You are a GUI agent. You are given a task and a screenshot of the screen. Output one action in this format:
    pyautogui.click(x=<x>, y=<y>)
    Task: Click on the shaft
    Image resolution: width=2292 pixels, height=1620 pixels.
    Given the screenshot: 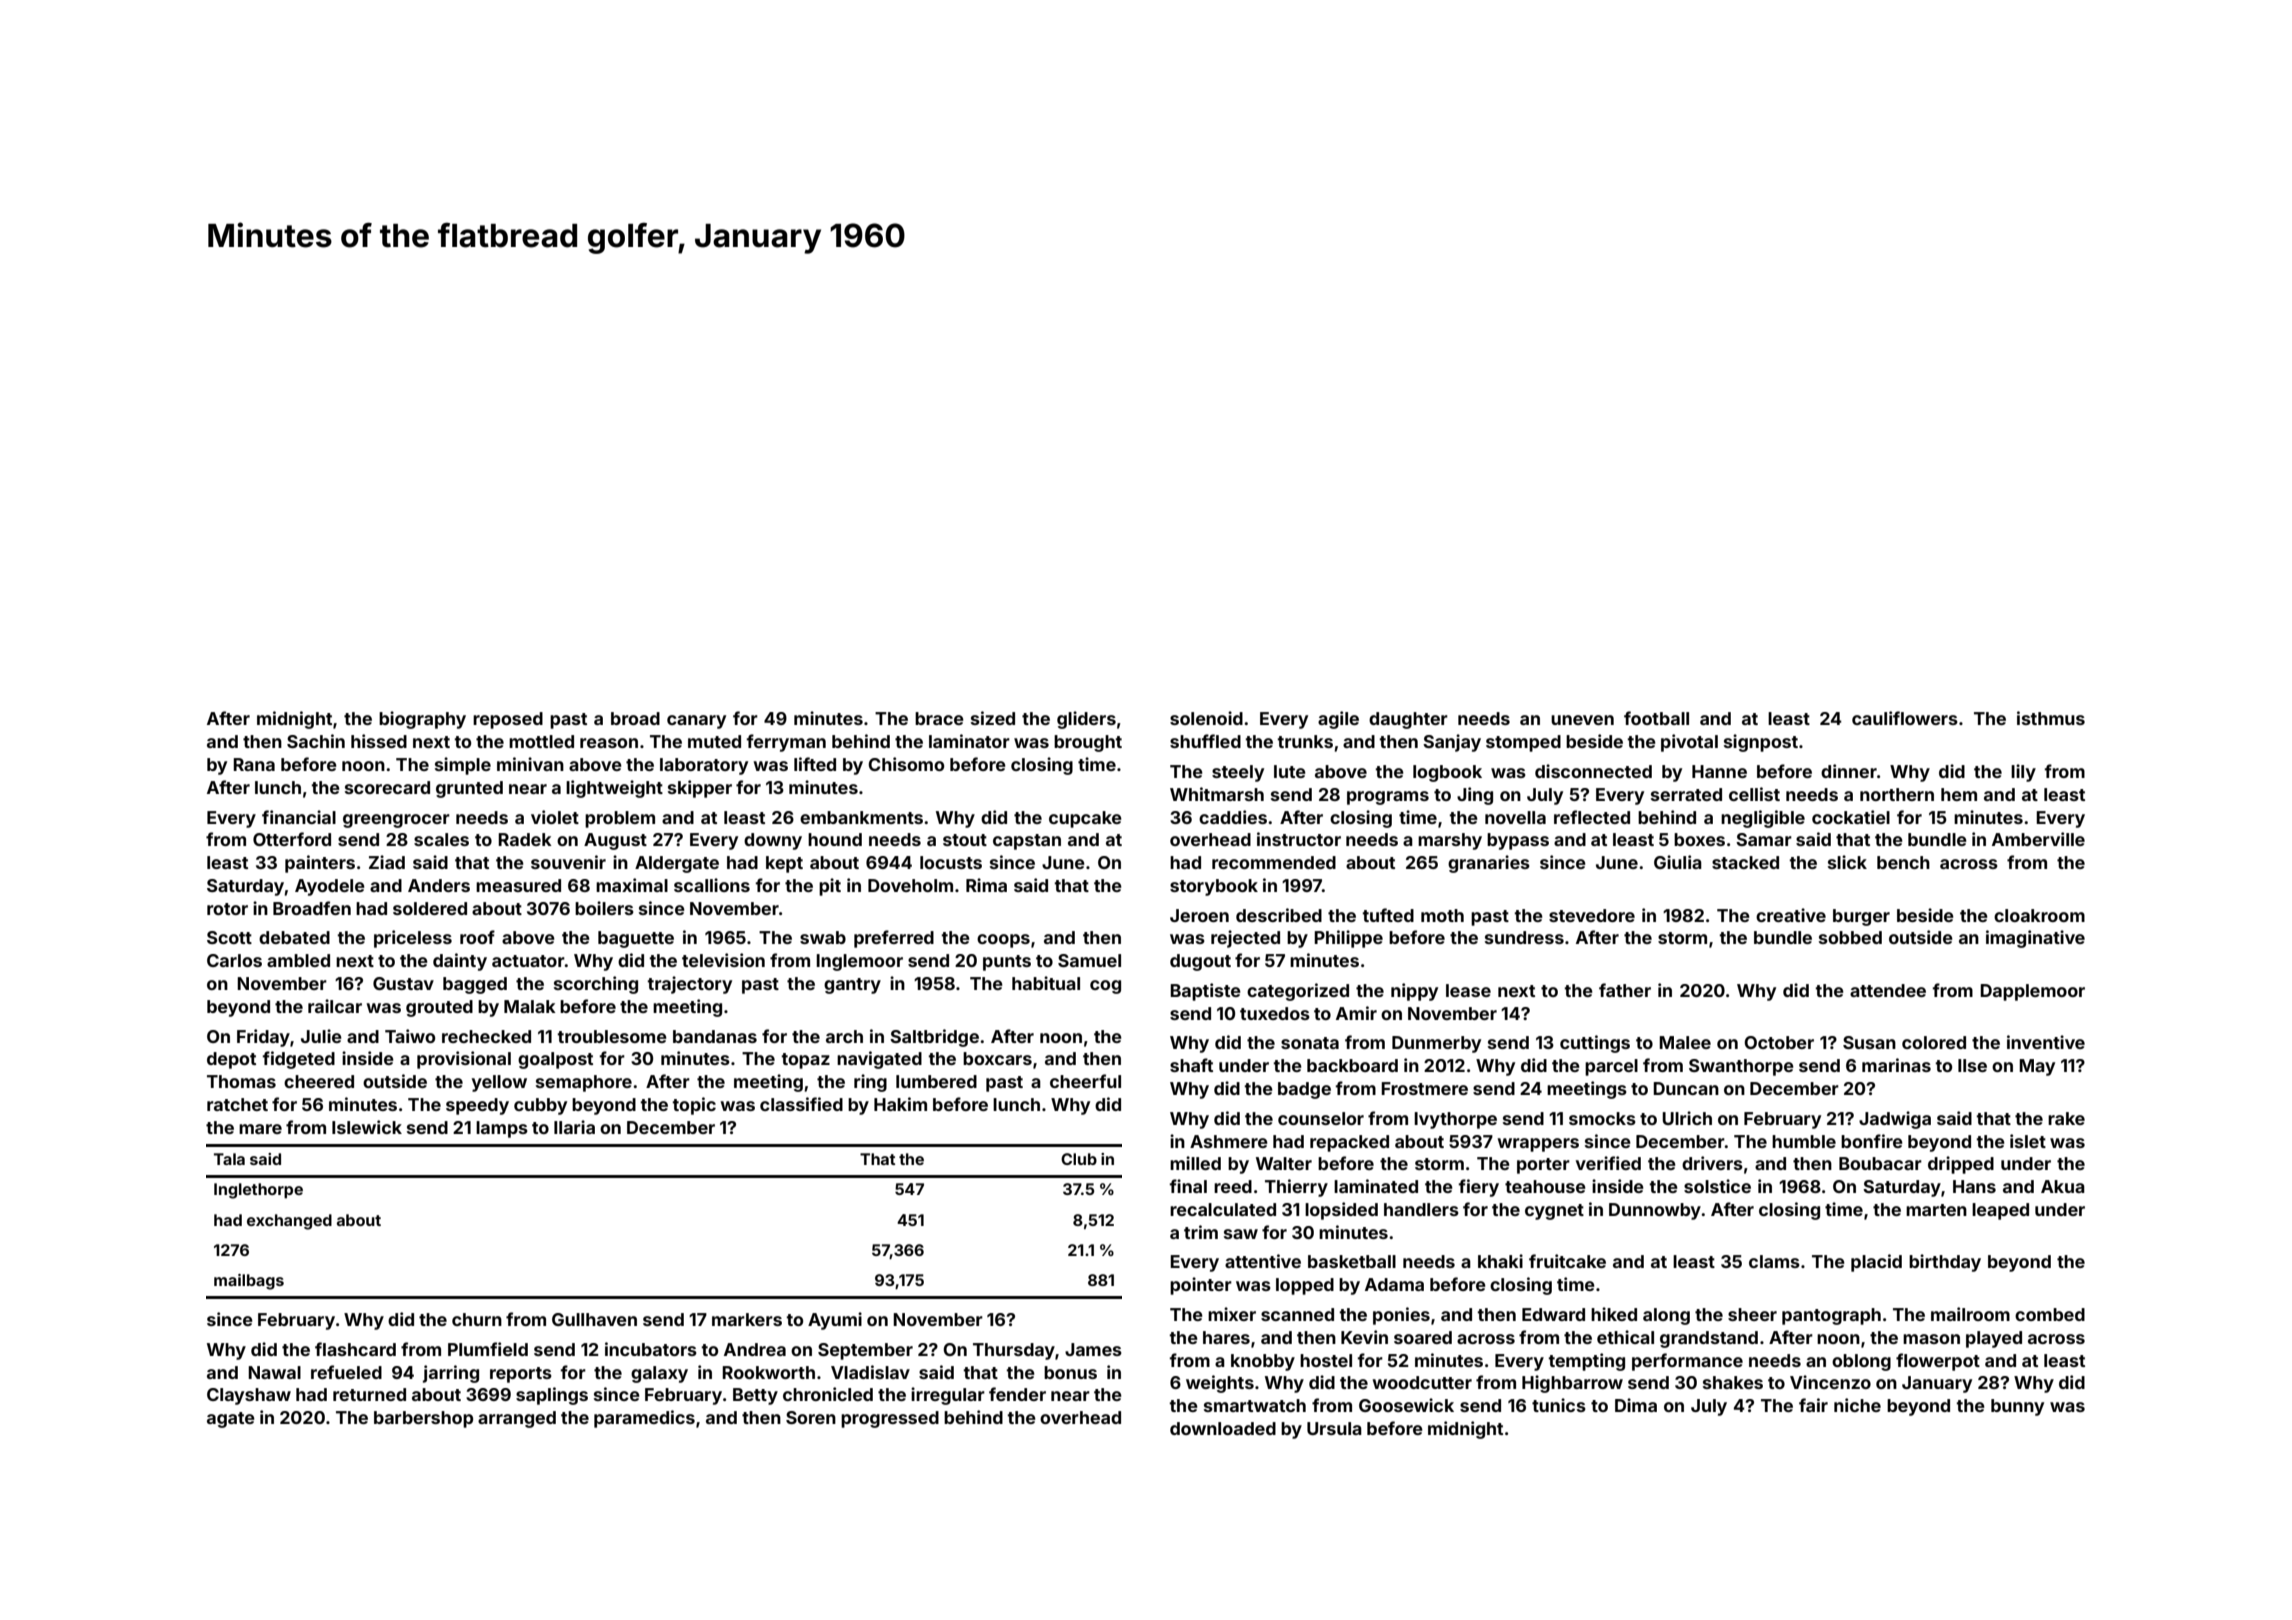 What is the action you would take?
    pyautogui.click(x=1191, y=1065)
